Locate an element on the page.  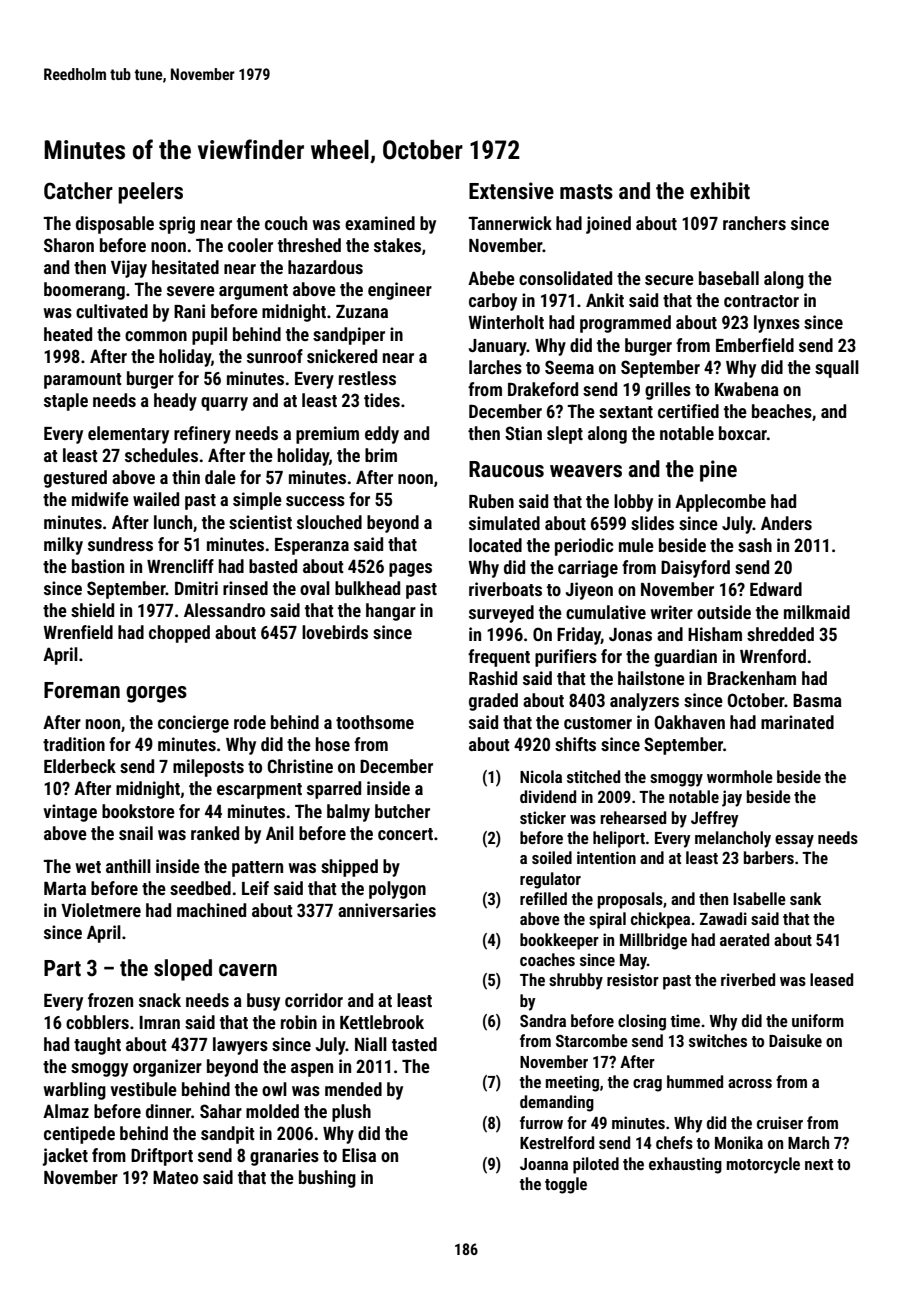
brim is located at coordinates (381, 455).
